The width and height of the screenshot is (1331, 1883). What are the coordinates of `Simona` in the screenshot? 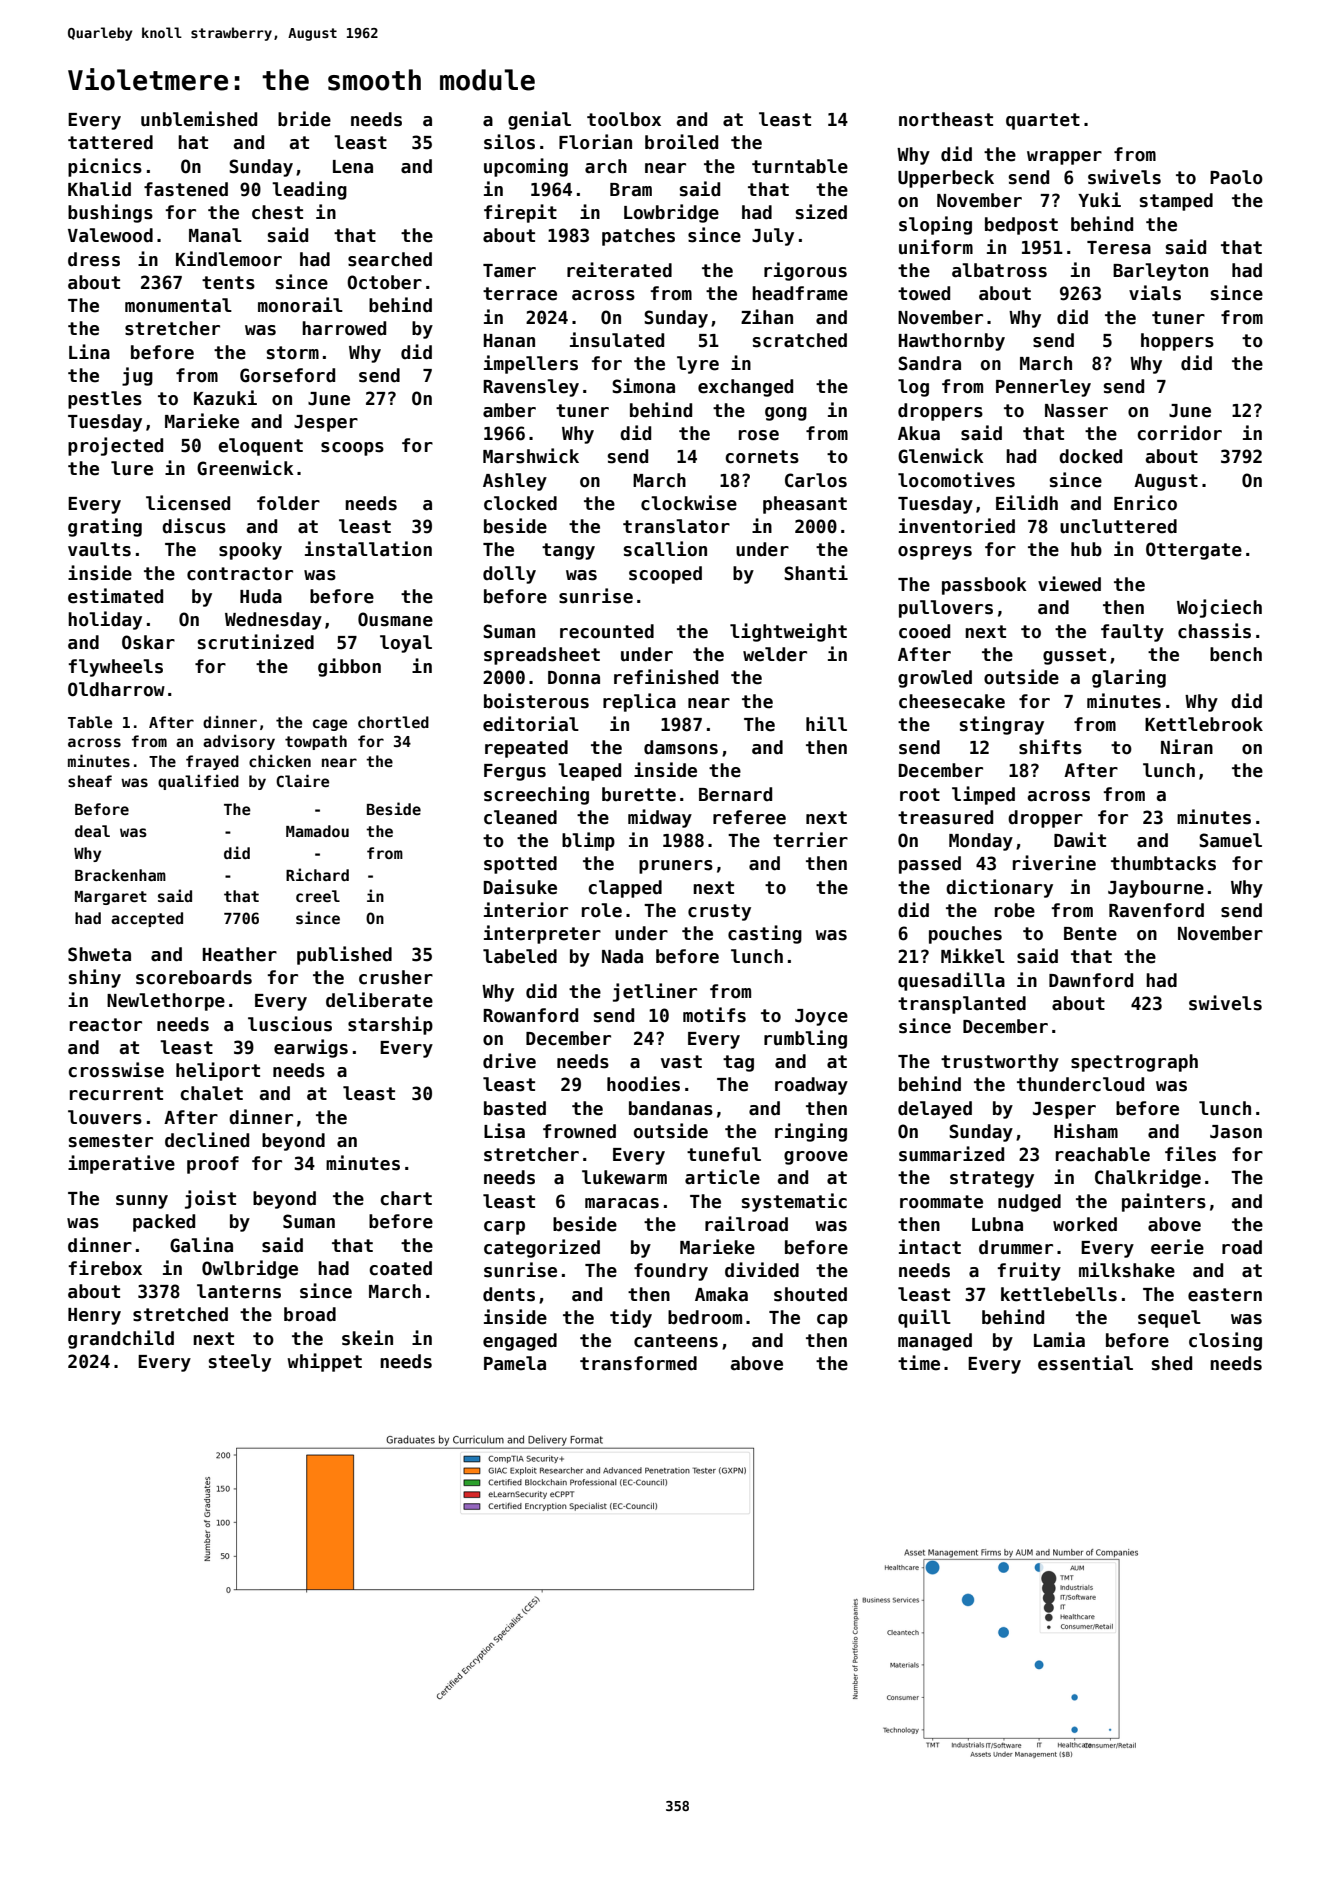 It's located at (643, 386).
